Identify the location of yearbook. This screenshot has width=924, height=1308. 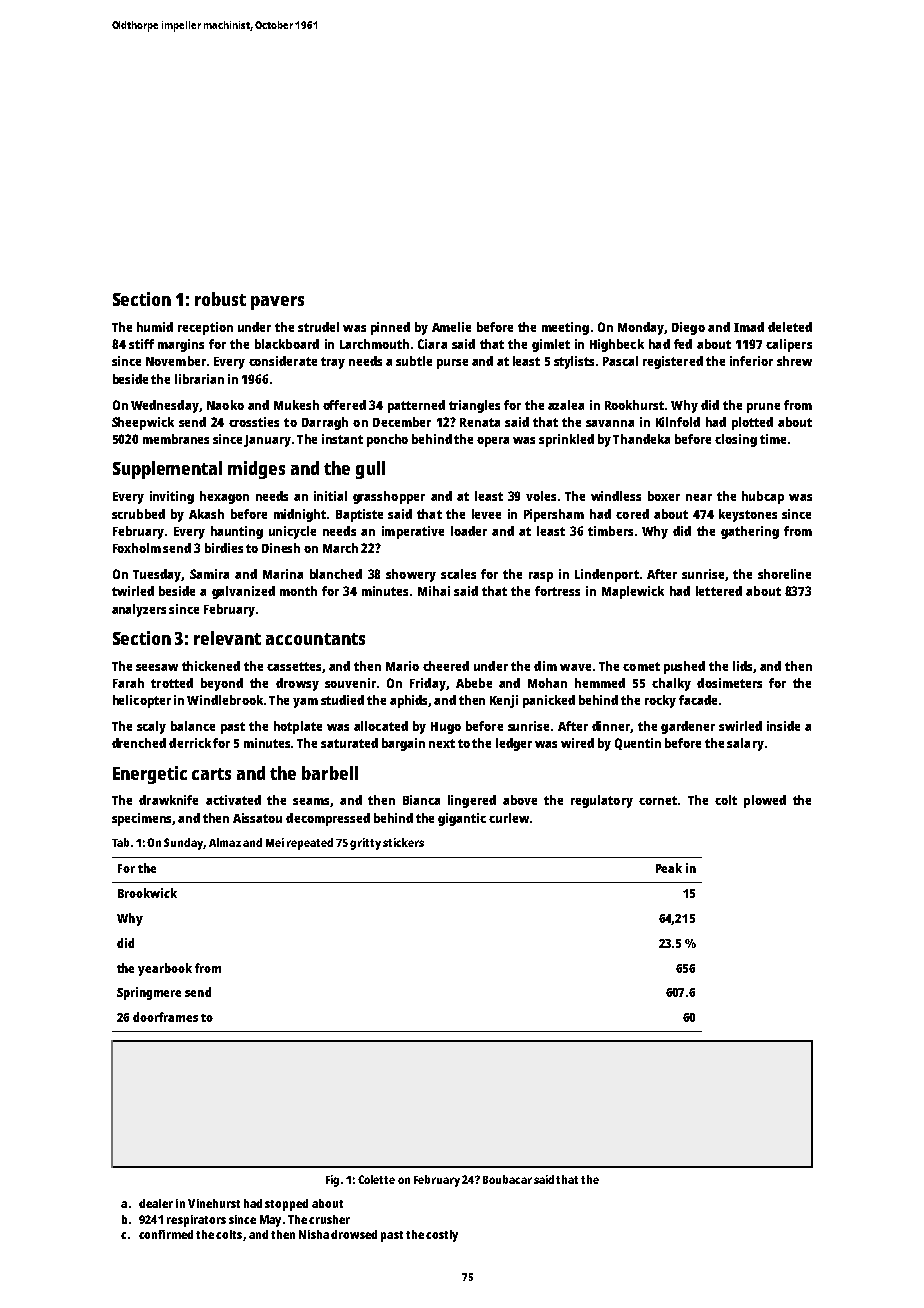
(165, 969).
